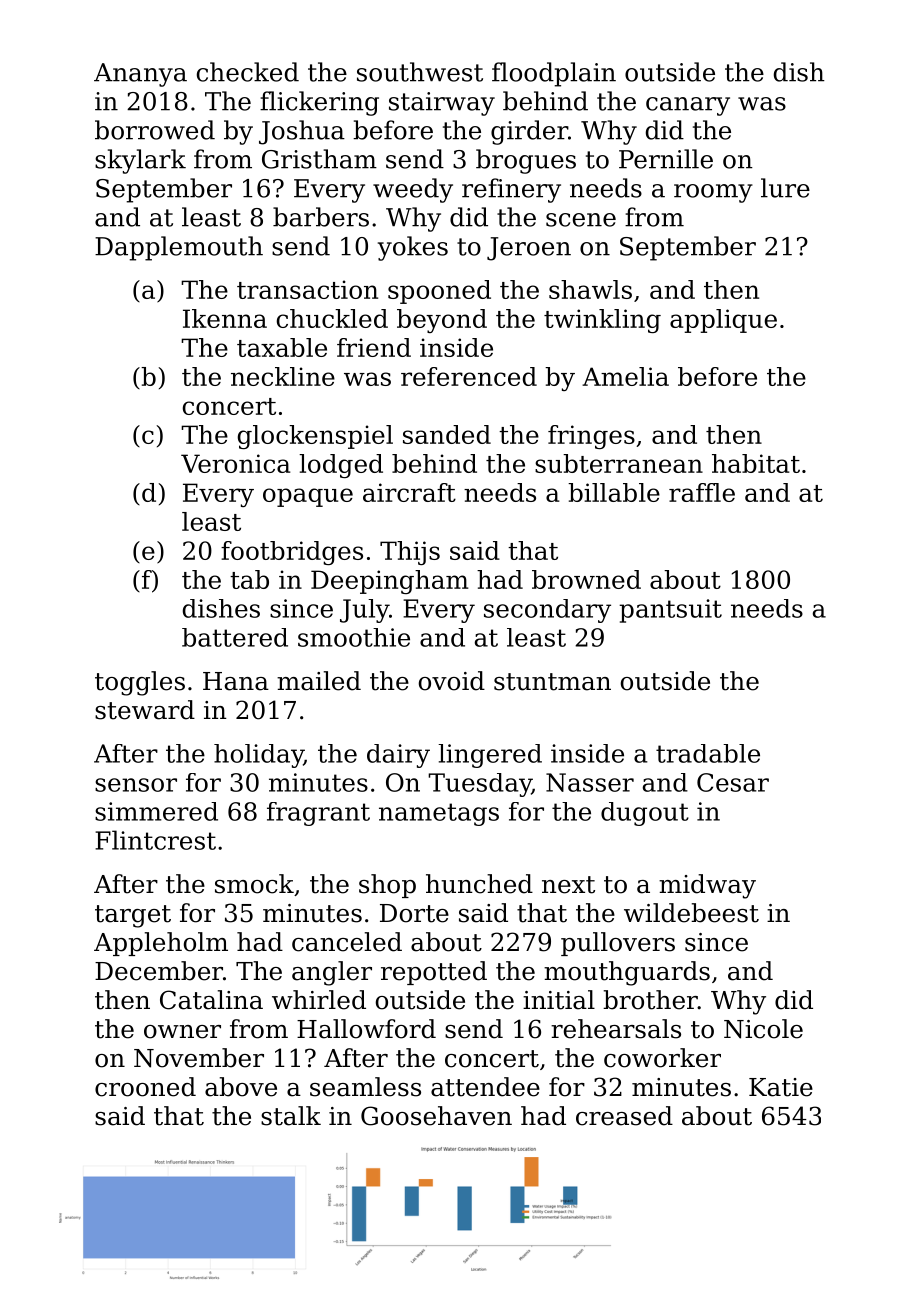  Describe the element at coordinates (420, 72) in the image. I see `southwest` at that location.
